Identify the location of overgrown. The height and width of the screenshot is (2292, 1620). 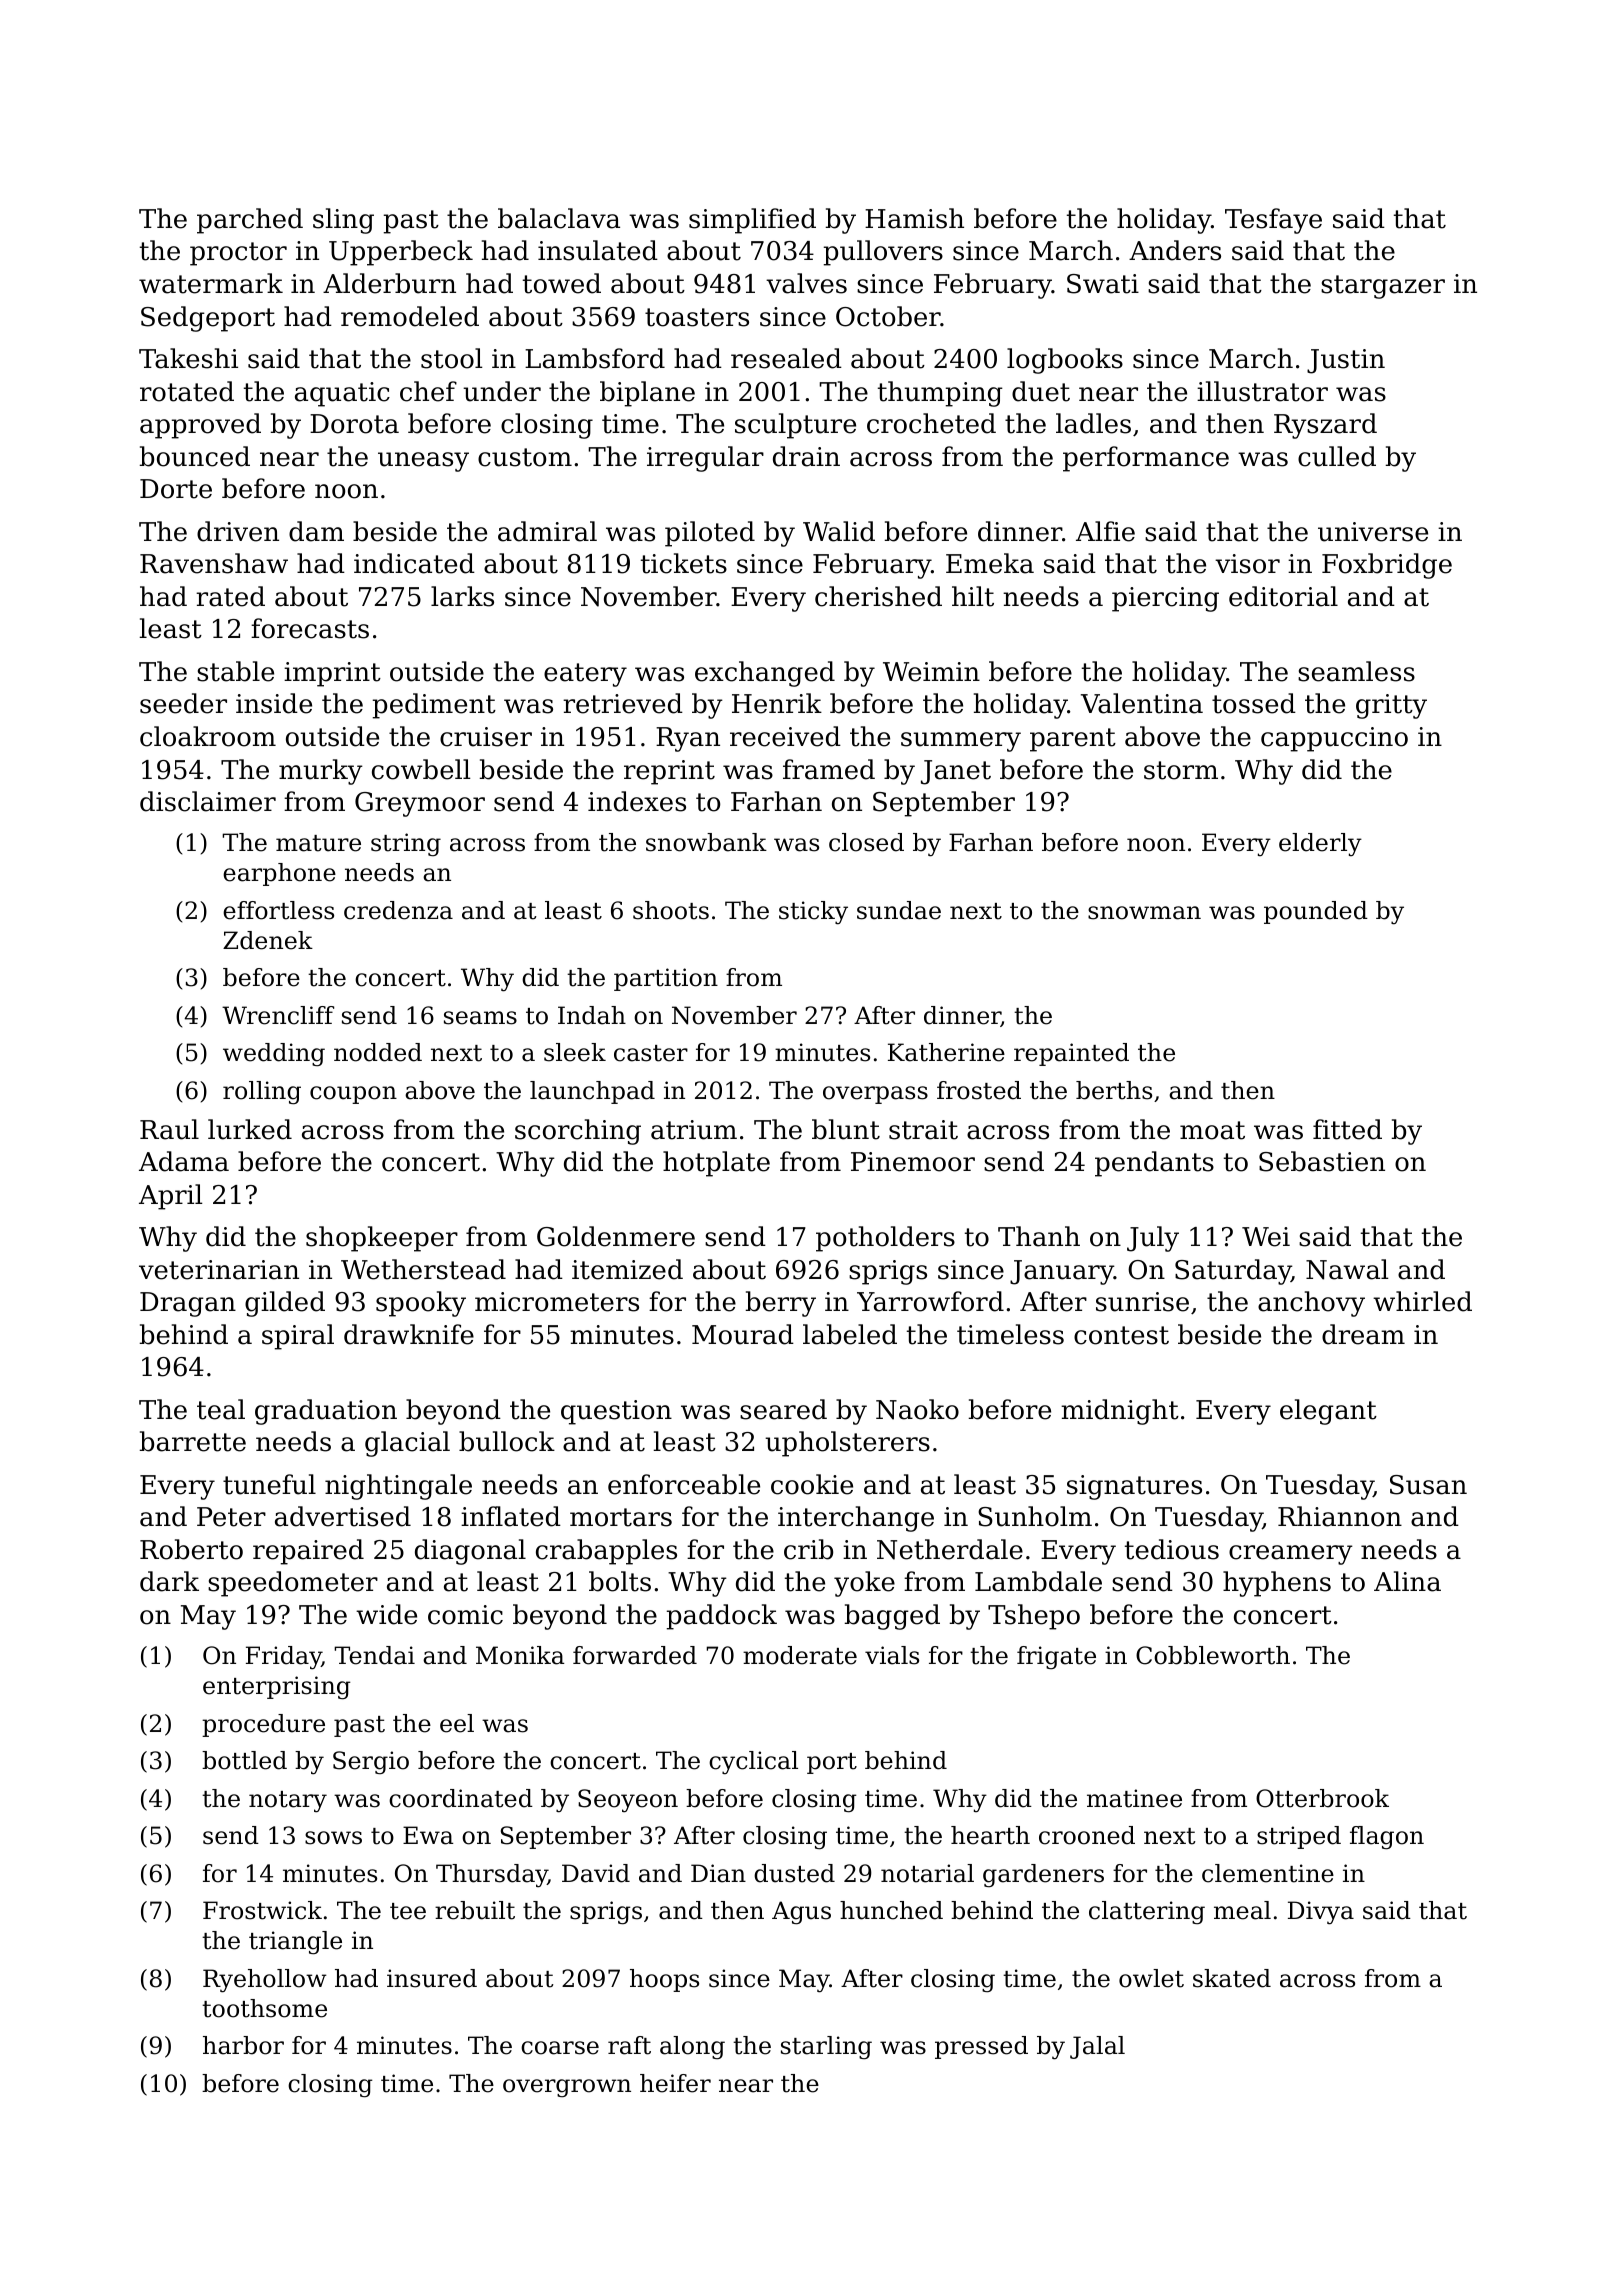
(567, 2088).
